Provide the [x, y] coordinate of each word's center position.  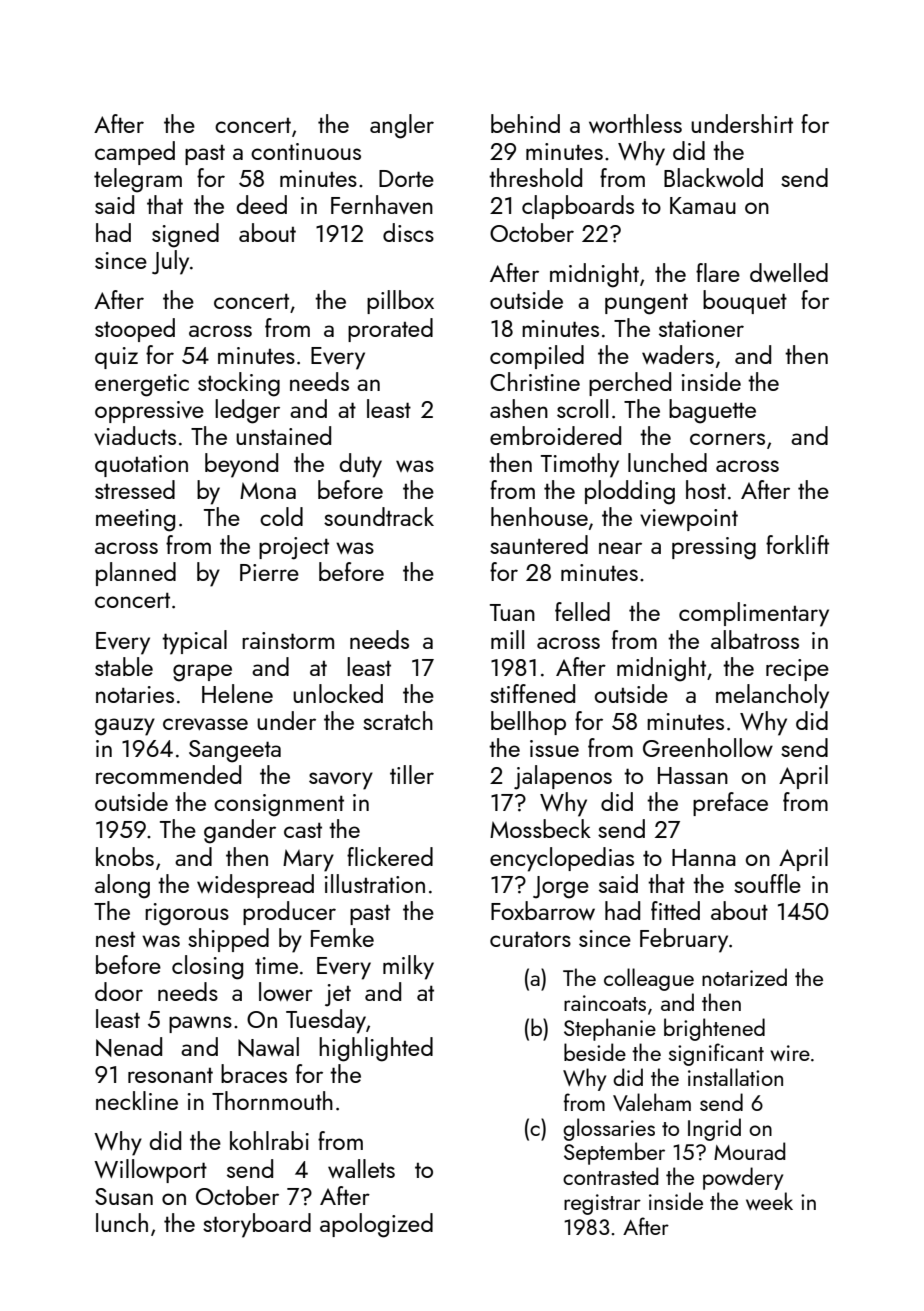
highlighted [376, 1049]
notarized [744, 977]
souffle [767, 883]
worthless [635, 123]
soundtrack [379, 516]
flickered [390, 856]
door [119, 991]
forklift [797, 544]
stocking [239, 384]
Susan [124, 1196]
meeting [135, 520]
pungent [646, 304]
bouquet [745, 302]
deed [262, 204]
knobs [125, 856]
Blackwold [713, 177]
